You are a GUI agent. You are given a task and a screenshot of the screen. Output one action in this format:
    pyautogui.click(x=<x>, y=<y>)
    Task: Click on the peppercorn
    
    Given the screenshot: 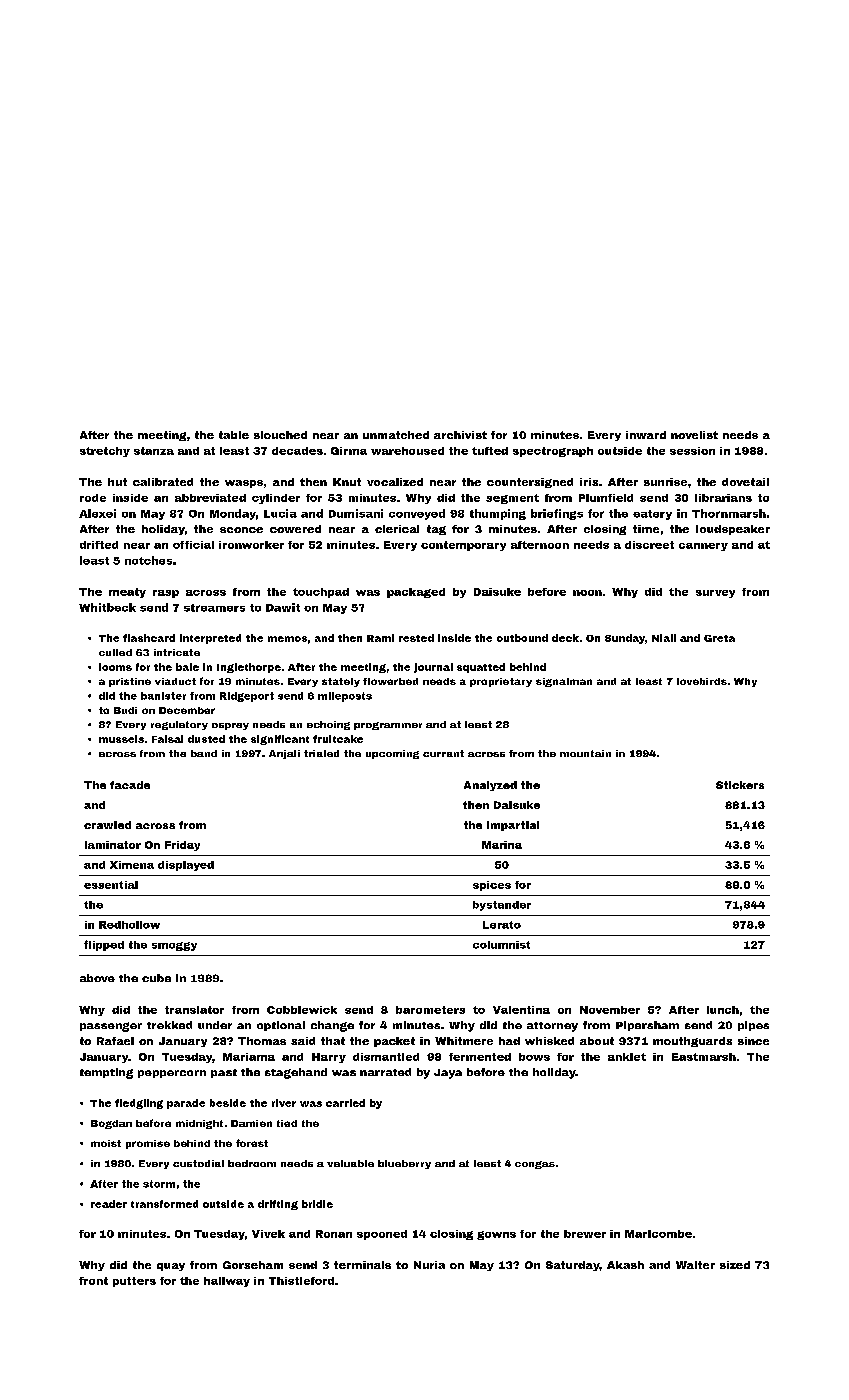 What is the action you would take?
    pyautogui.click(x=172, y=1074)
